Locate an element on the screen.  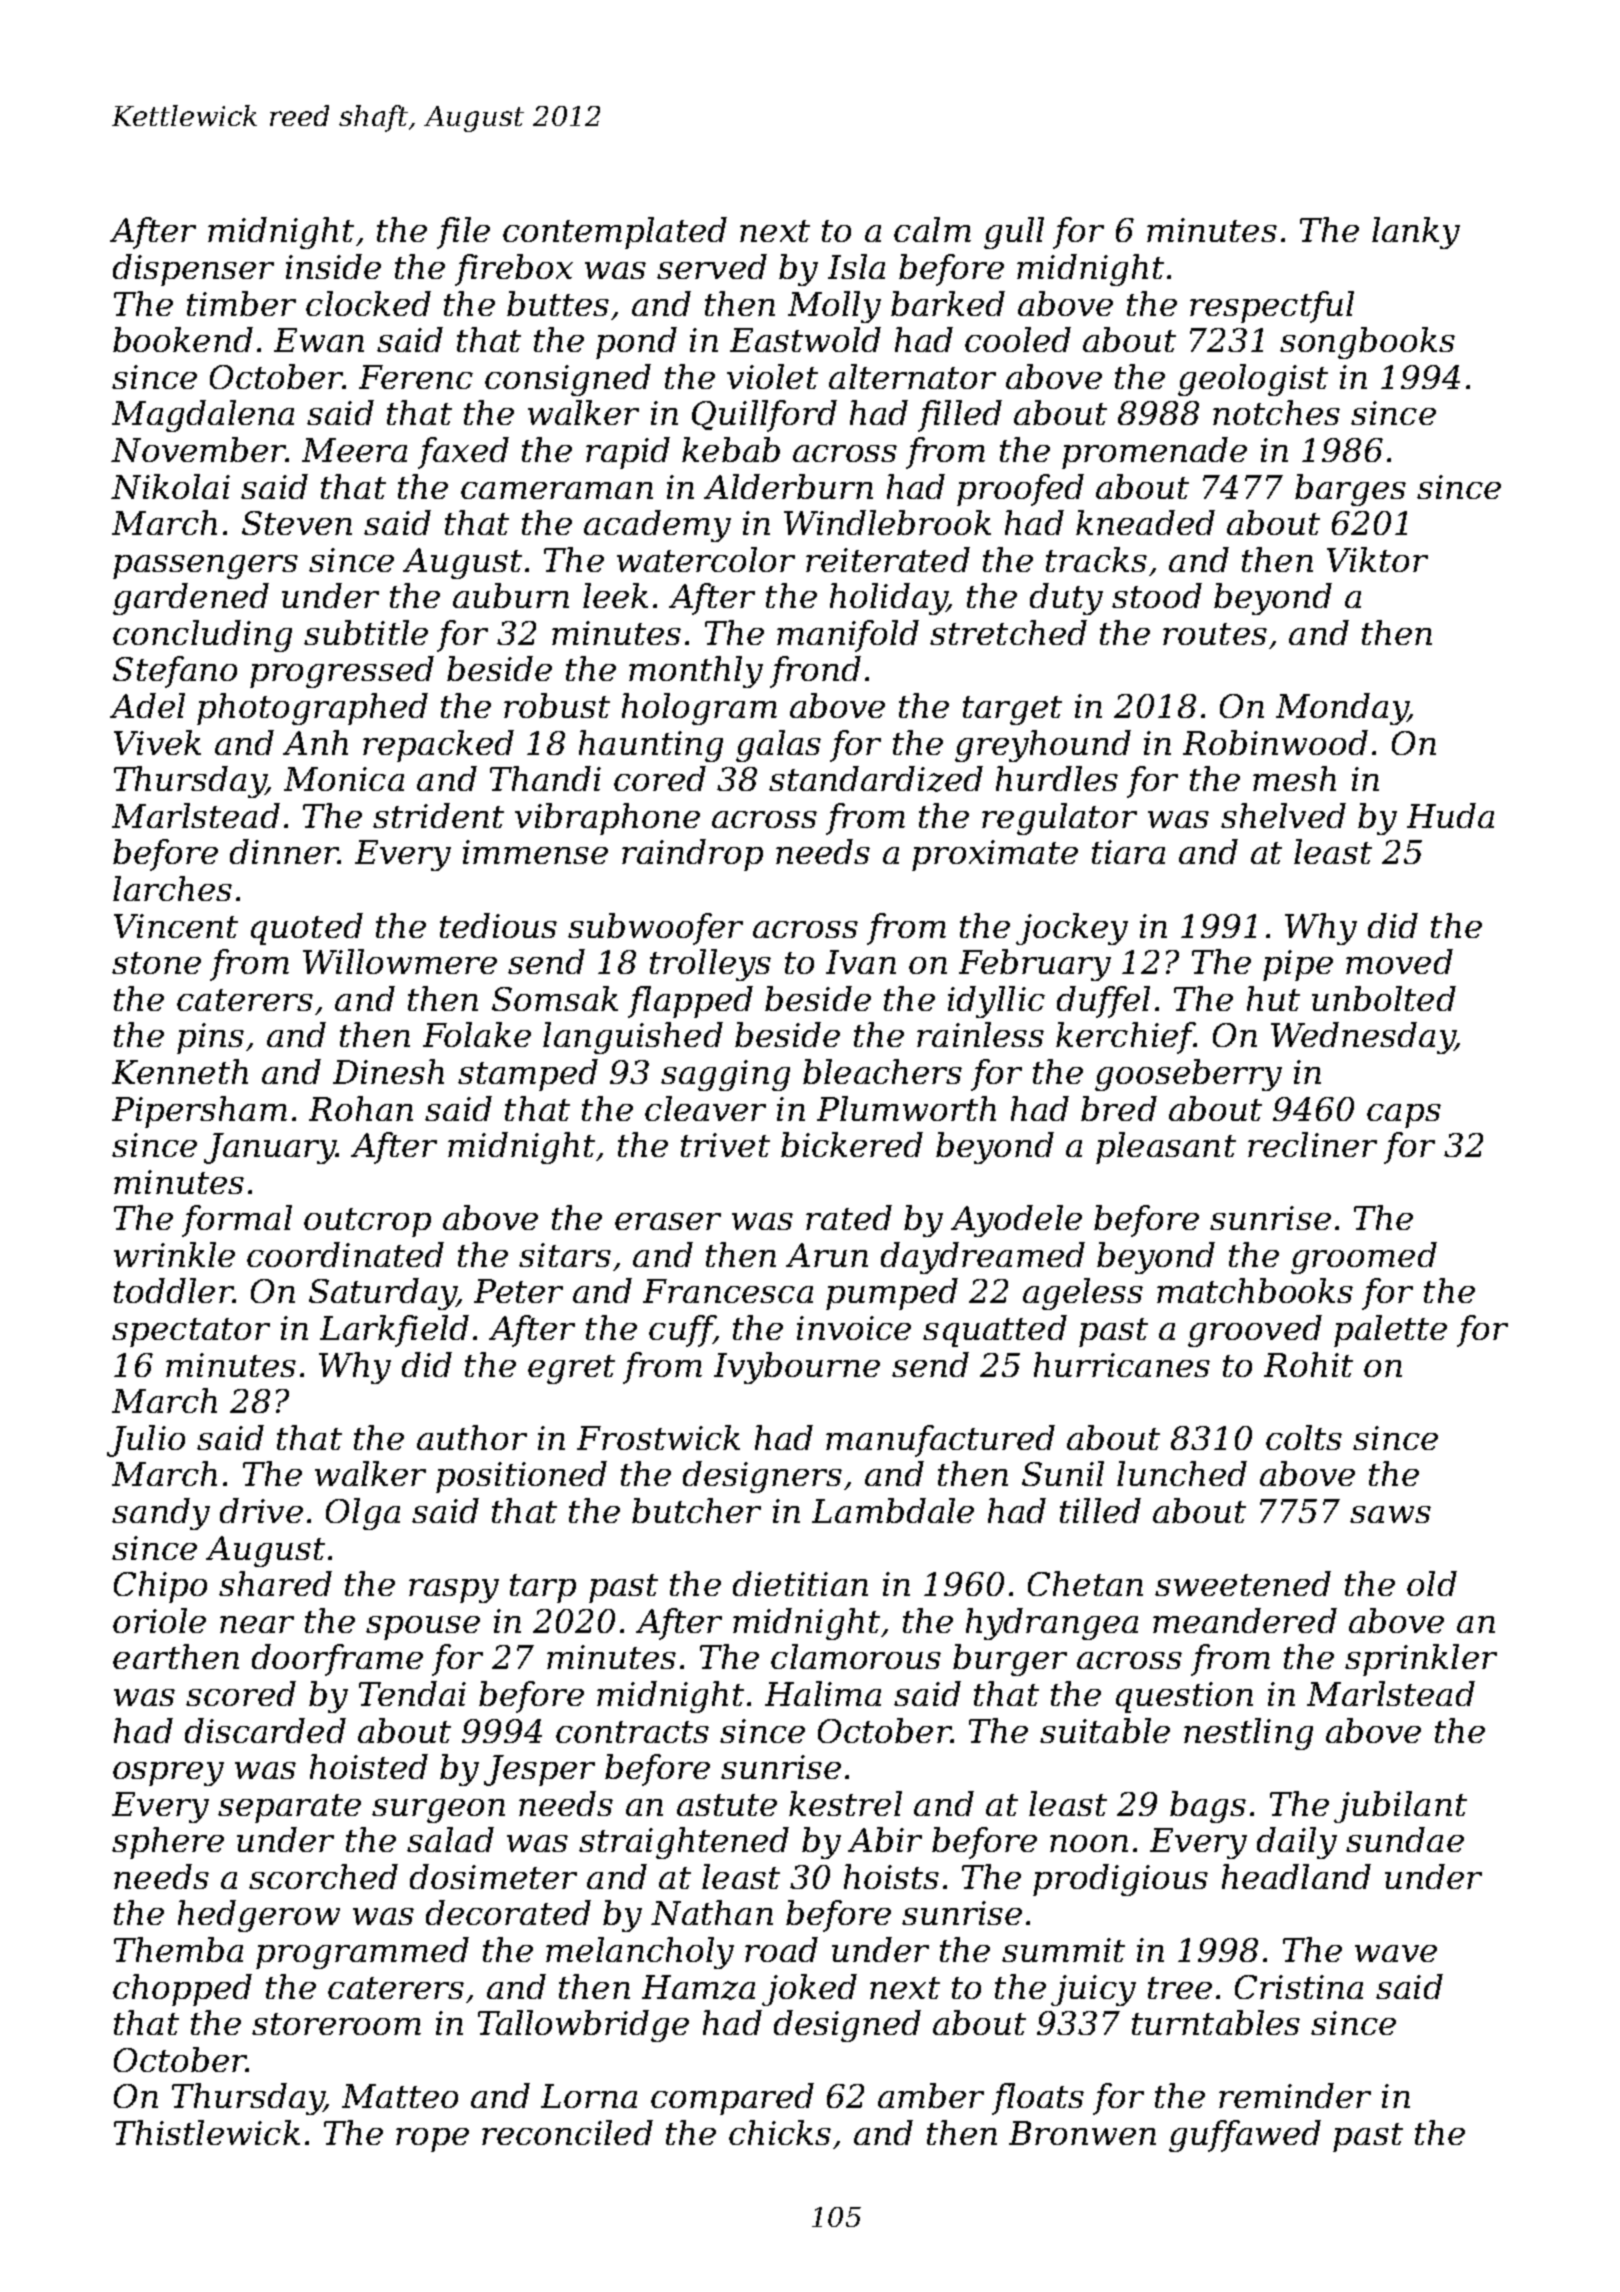
Saturday is located at coordinates (382, 1294).
